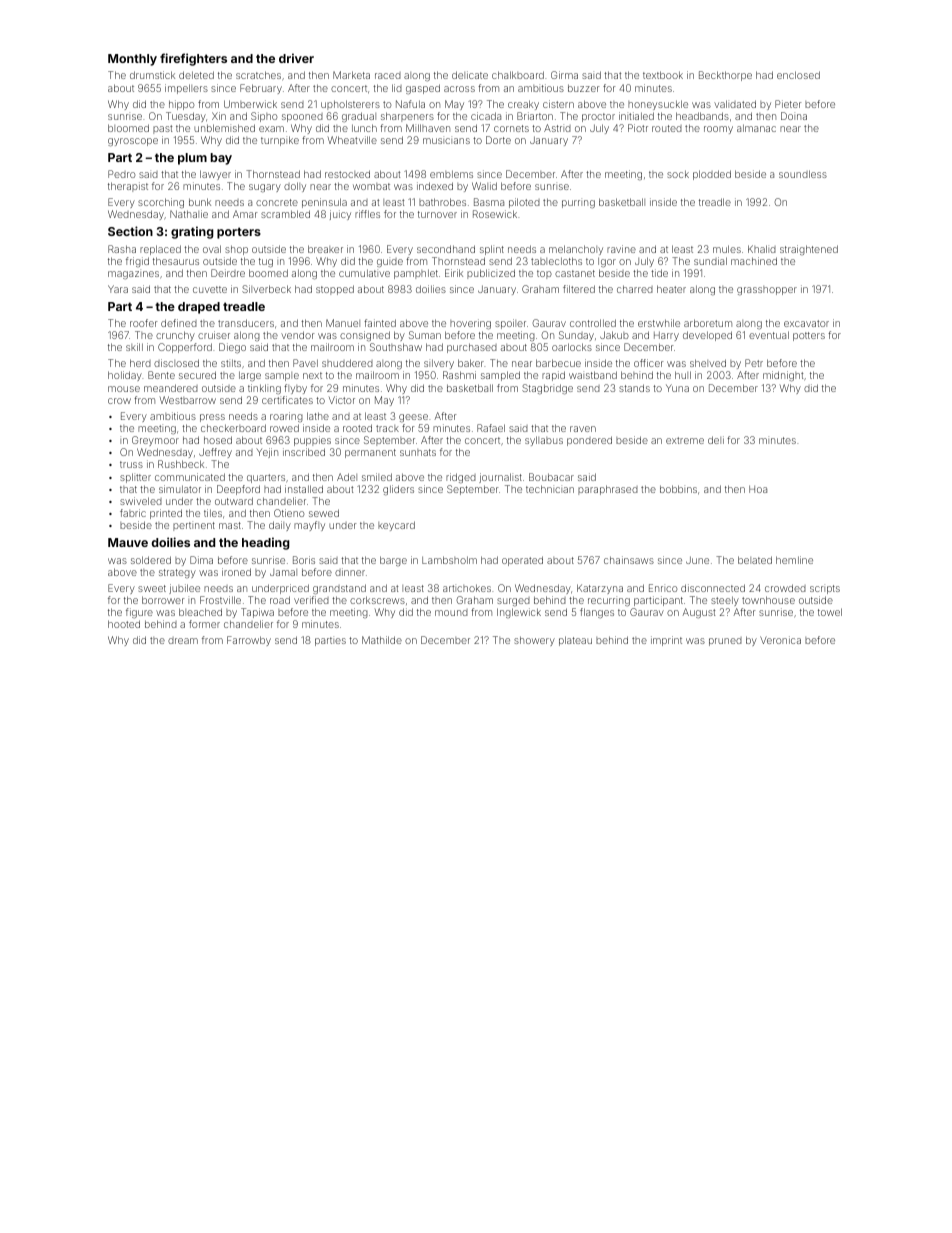  I want to click on raced, so click(388, 75).
